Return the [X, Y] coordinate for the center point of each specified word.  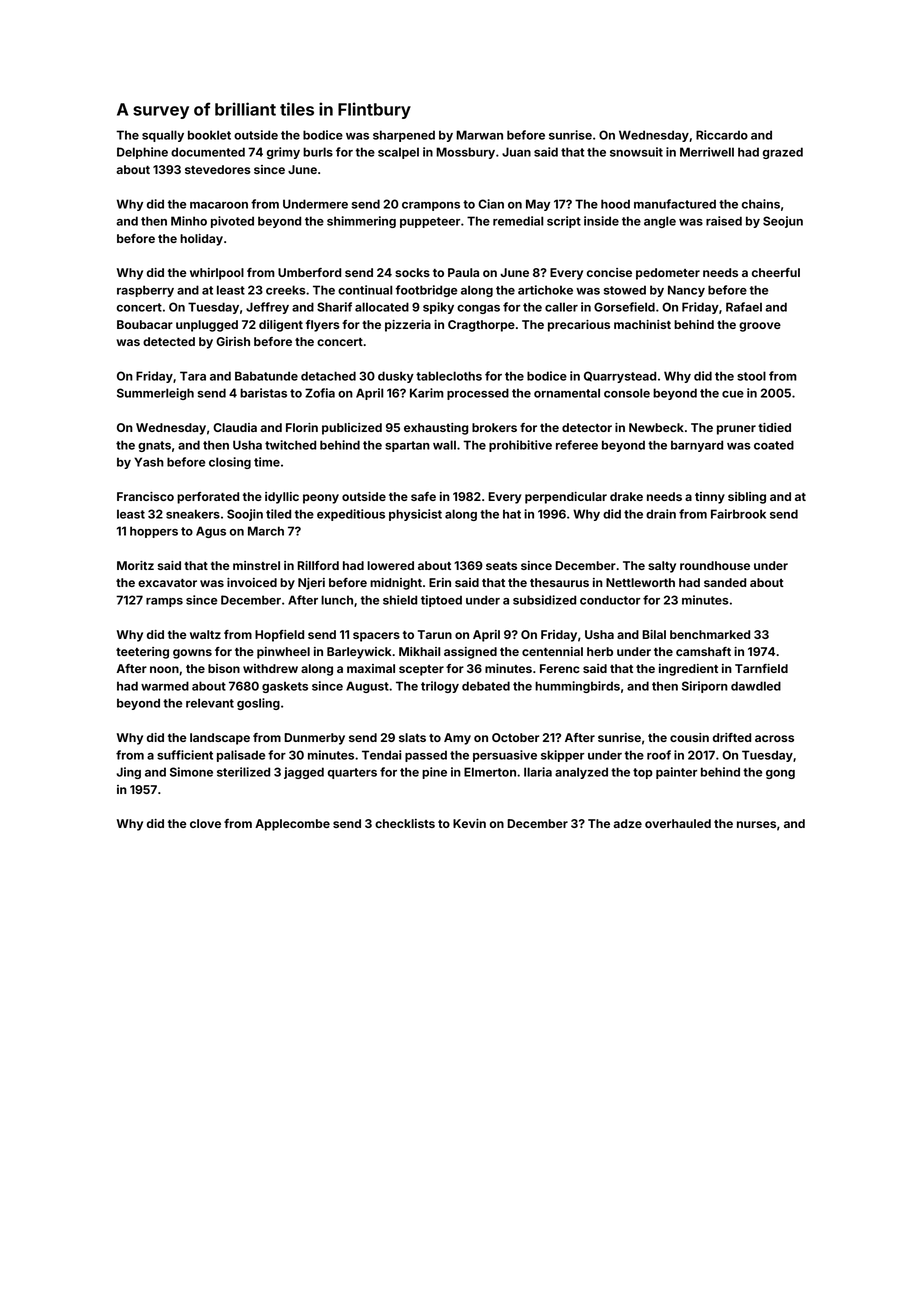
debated [486, 686]
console [627, 393]
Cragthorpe [481, 326]
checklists [405, 823]
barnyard [697, 446]
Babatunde [266, 376]
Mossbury [465, 153]
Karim [427, 393]
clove [205, 823]
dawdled [756, 686]
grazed [783, 153]
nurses [756, 824]
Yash [149, 462]
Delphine [142, 153]
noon [164, 669]
